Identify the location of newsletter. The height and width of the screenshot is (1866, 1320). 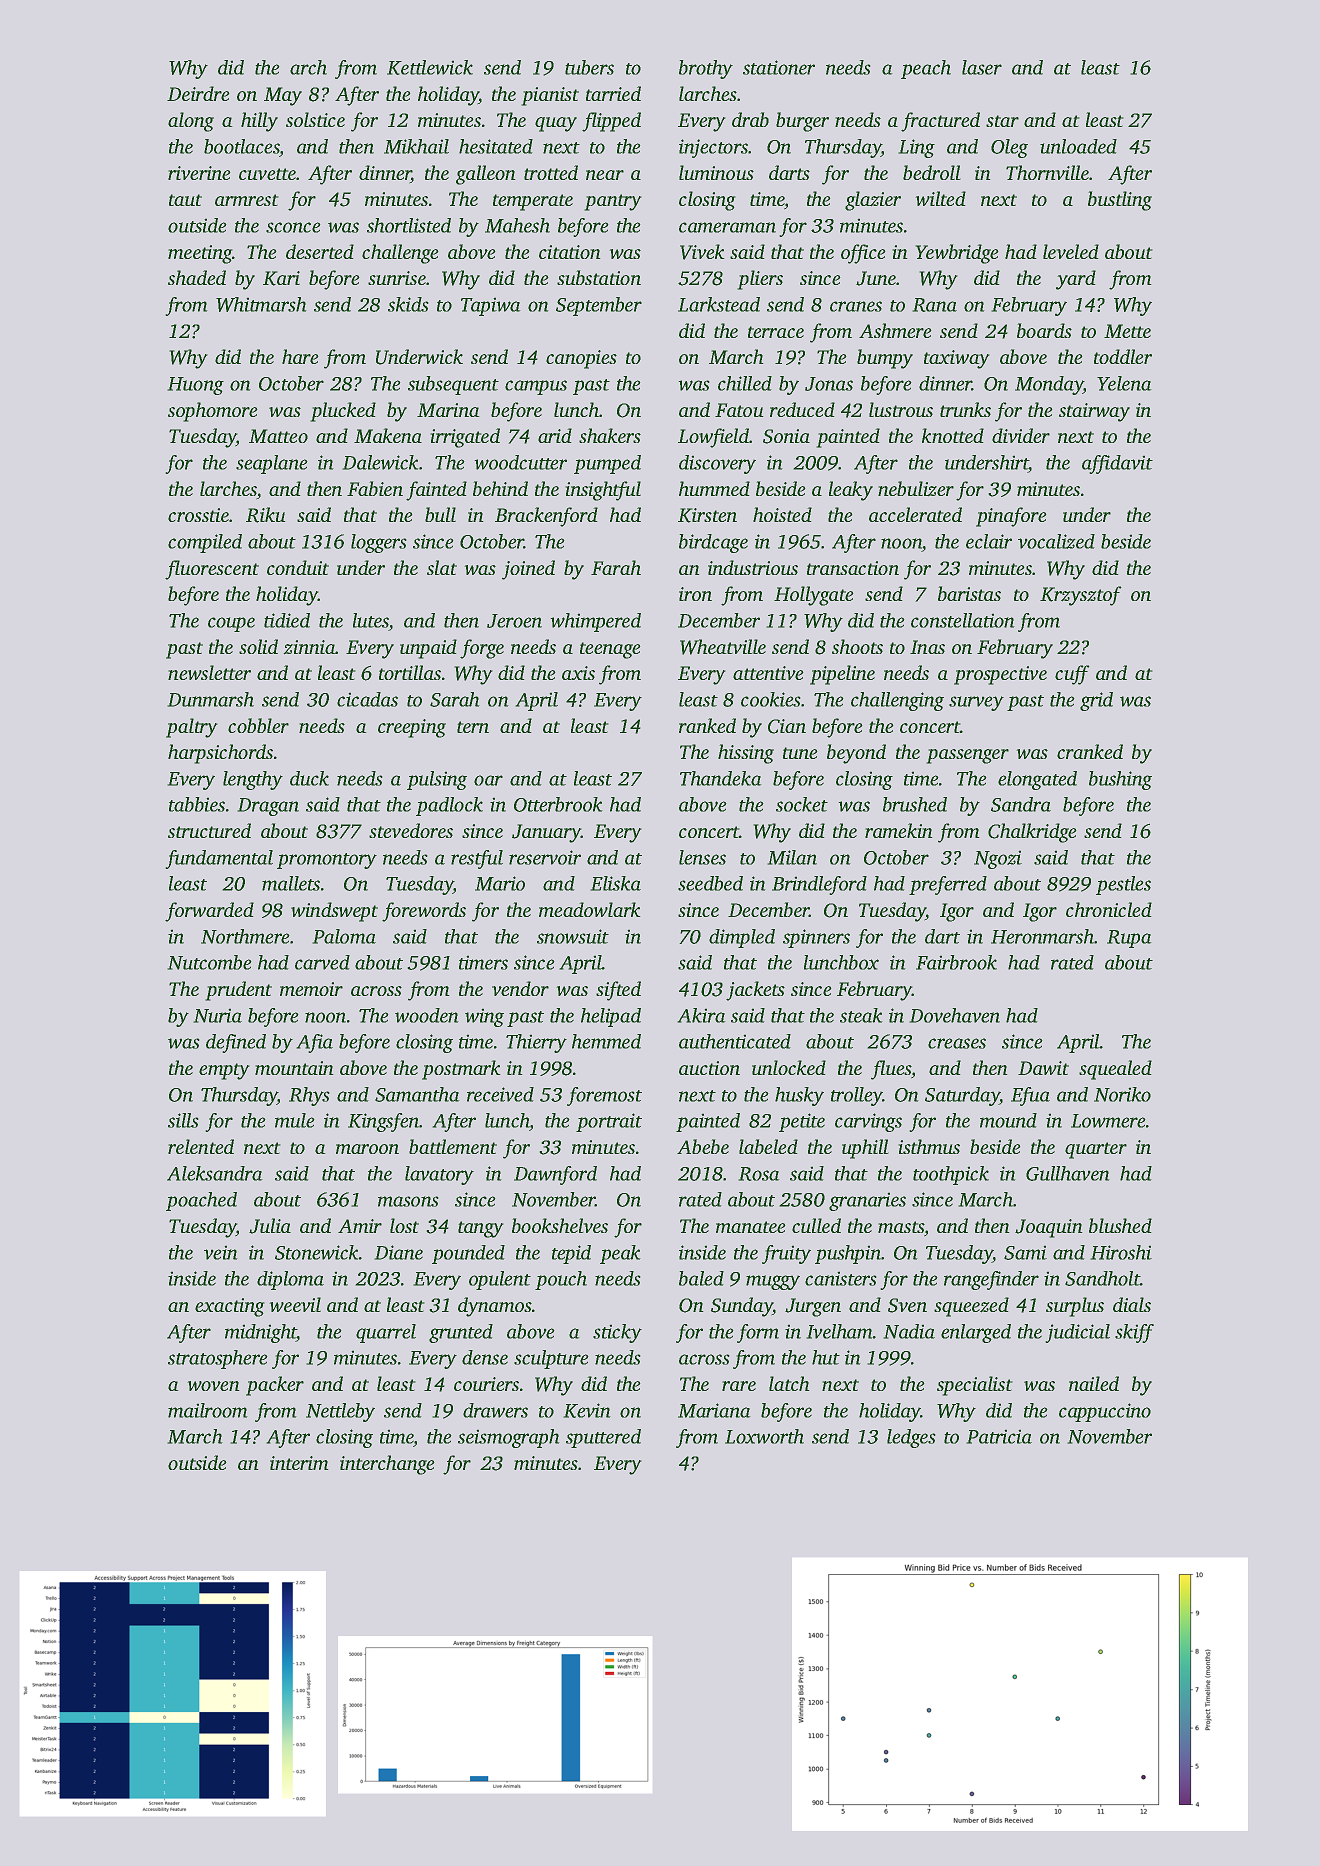
(209, 672).
